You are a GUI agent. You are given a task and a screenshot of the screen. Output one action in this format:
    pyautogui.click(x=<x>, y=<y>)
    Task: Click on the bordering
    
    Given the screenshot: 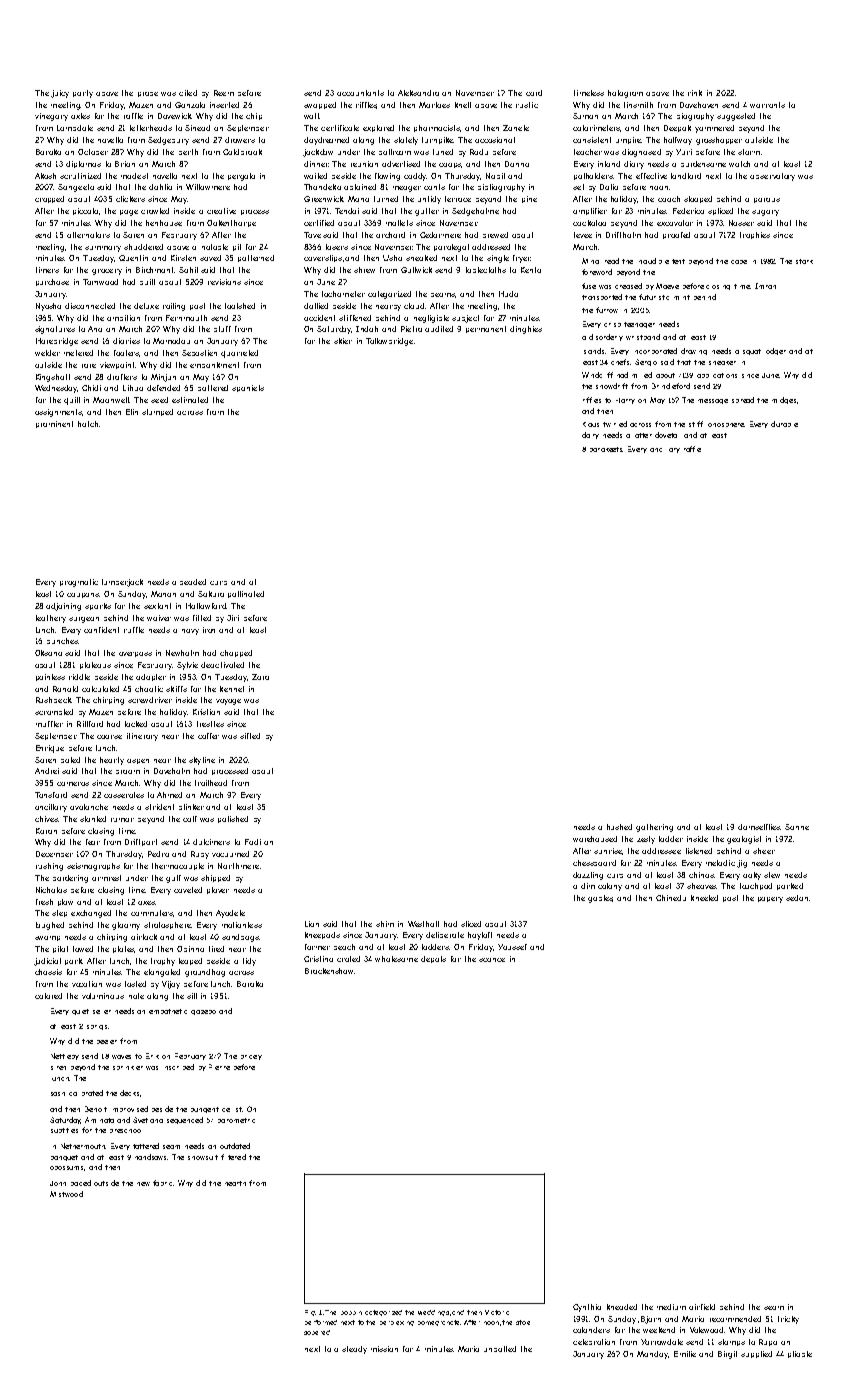 What is the action you would take?
    pyautogui.click(x=70, y=879)
